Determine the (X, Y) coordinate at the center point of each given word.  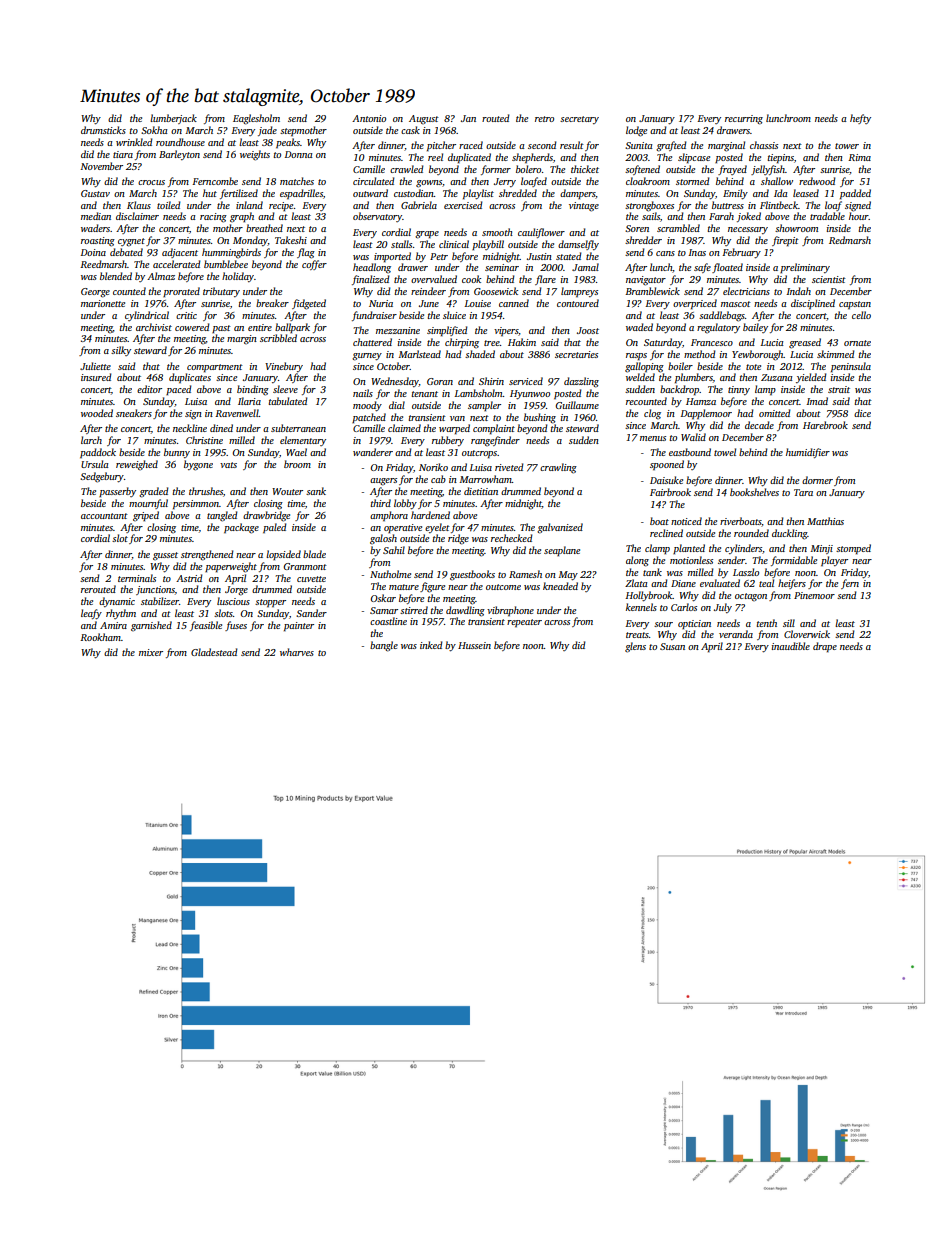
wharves (297, 652)
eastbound (690, 452)
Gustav (95, 193)
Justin (539, 256)
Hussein (474, 645)
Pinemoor (814, 595)
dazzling (581, 382)
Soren (637, 228)
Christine (204, 440)
